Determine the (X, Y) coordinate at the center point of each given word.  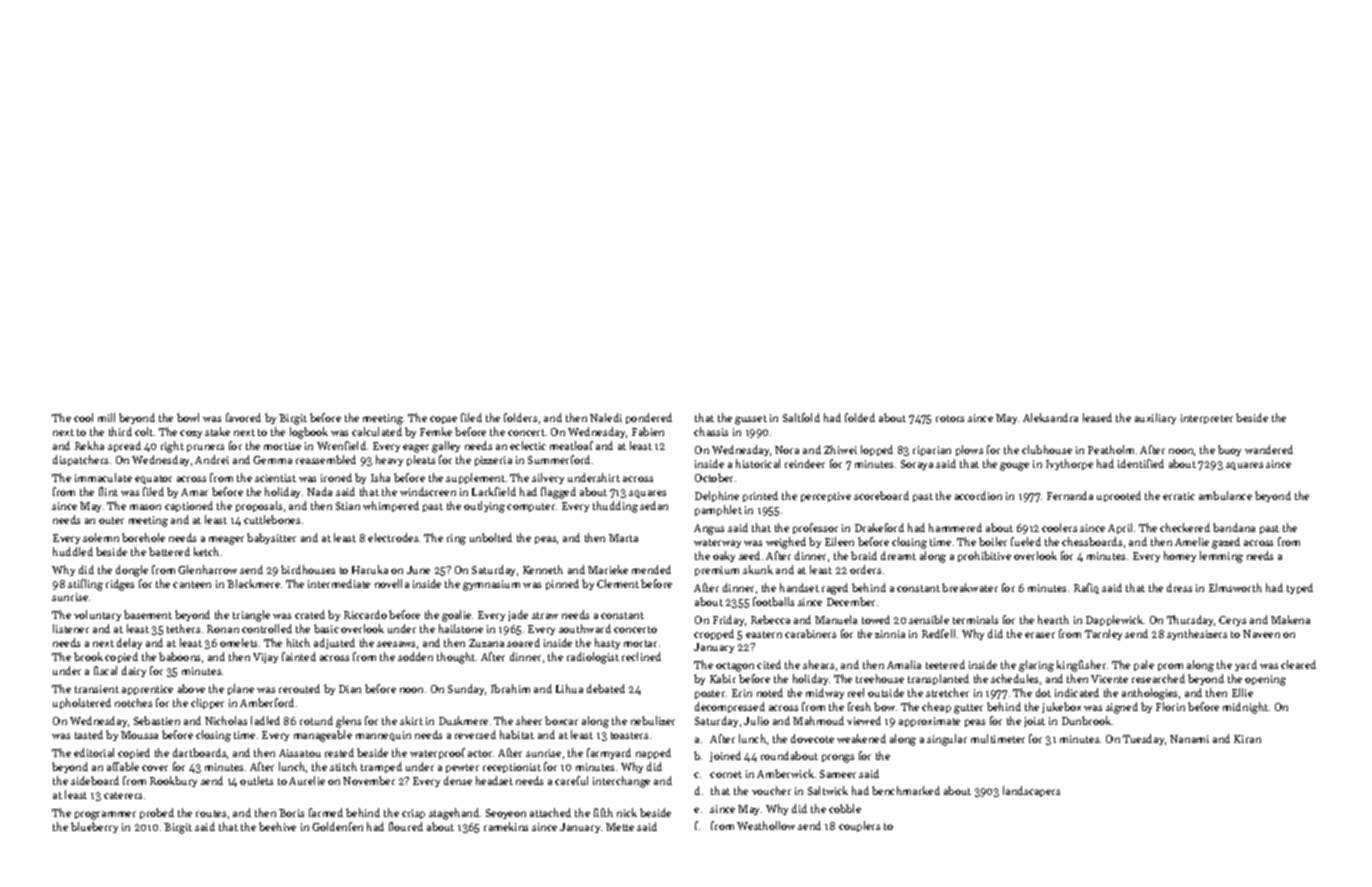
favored (243, 417)
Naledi (606, 417)
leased (1097, 417)
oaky (724, 556)
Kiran (1247, 739)
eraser (1040, 635)
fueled (1026, 541)
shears (818, 664)
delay (129, 643)
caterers (123, 795)
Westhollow (766, 825)
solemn (101, 537)
